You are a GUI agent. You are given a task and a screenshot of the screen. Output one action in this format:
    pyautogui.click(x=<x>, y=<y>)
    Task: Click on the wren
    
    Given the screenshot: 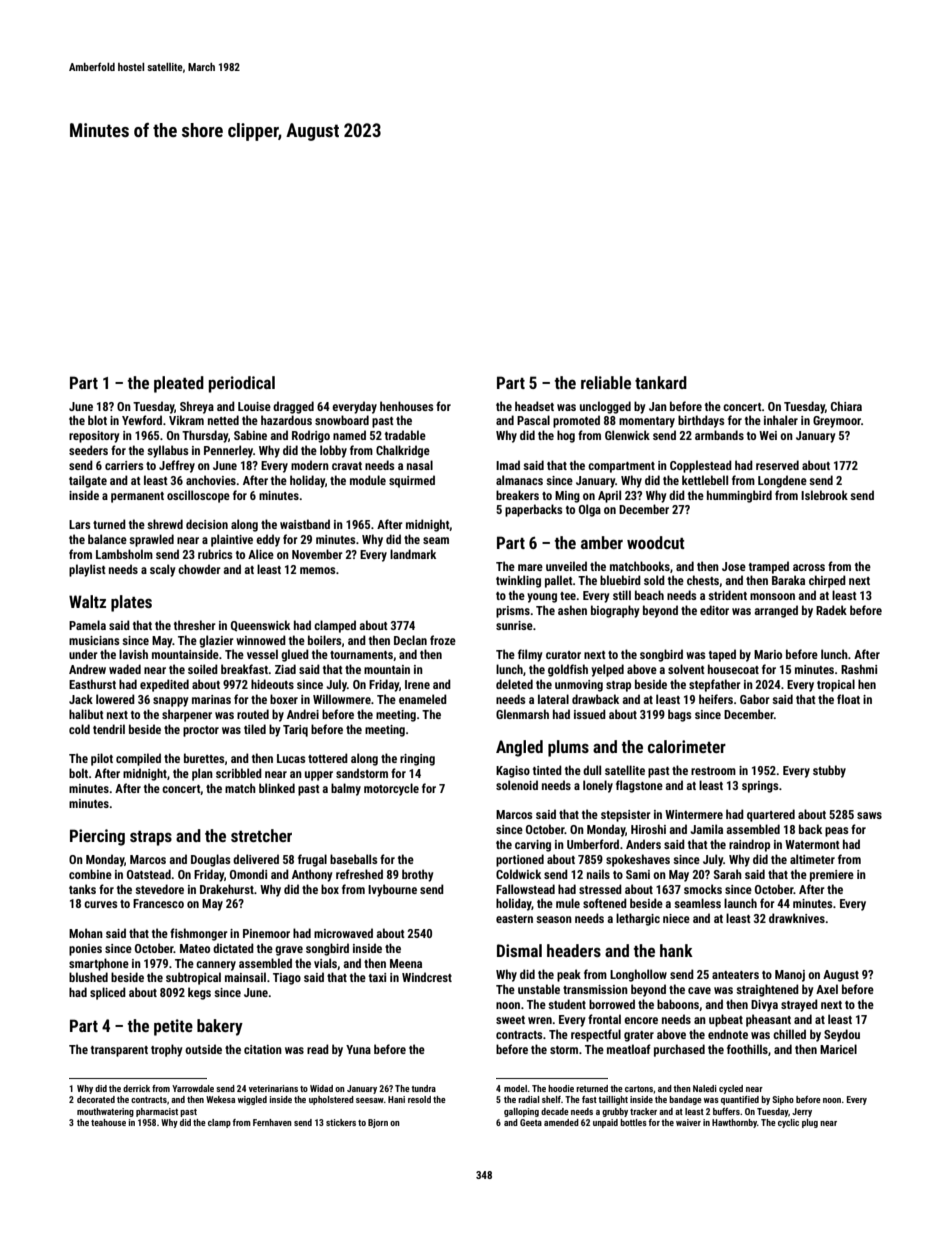 What is the action you would take?
    pyautogui.click(x=540, y=1020)
